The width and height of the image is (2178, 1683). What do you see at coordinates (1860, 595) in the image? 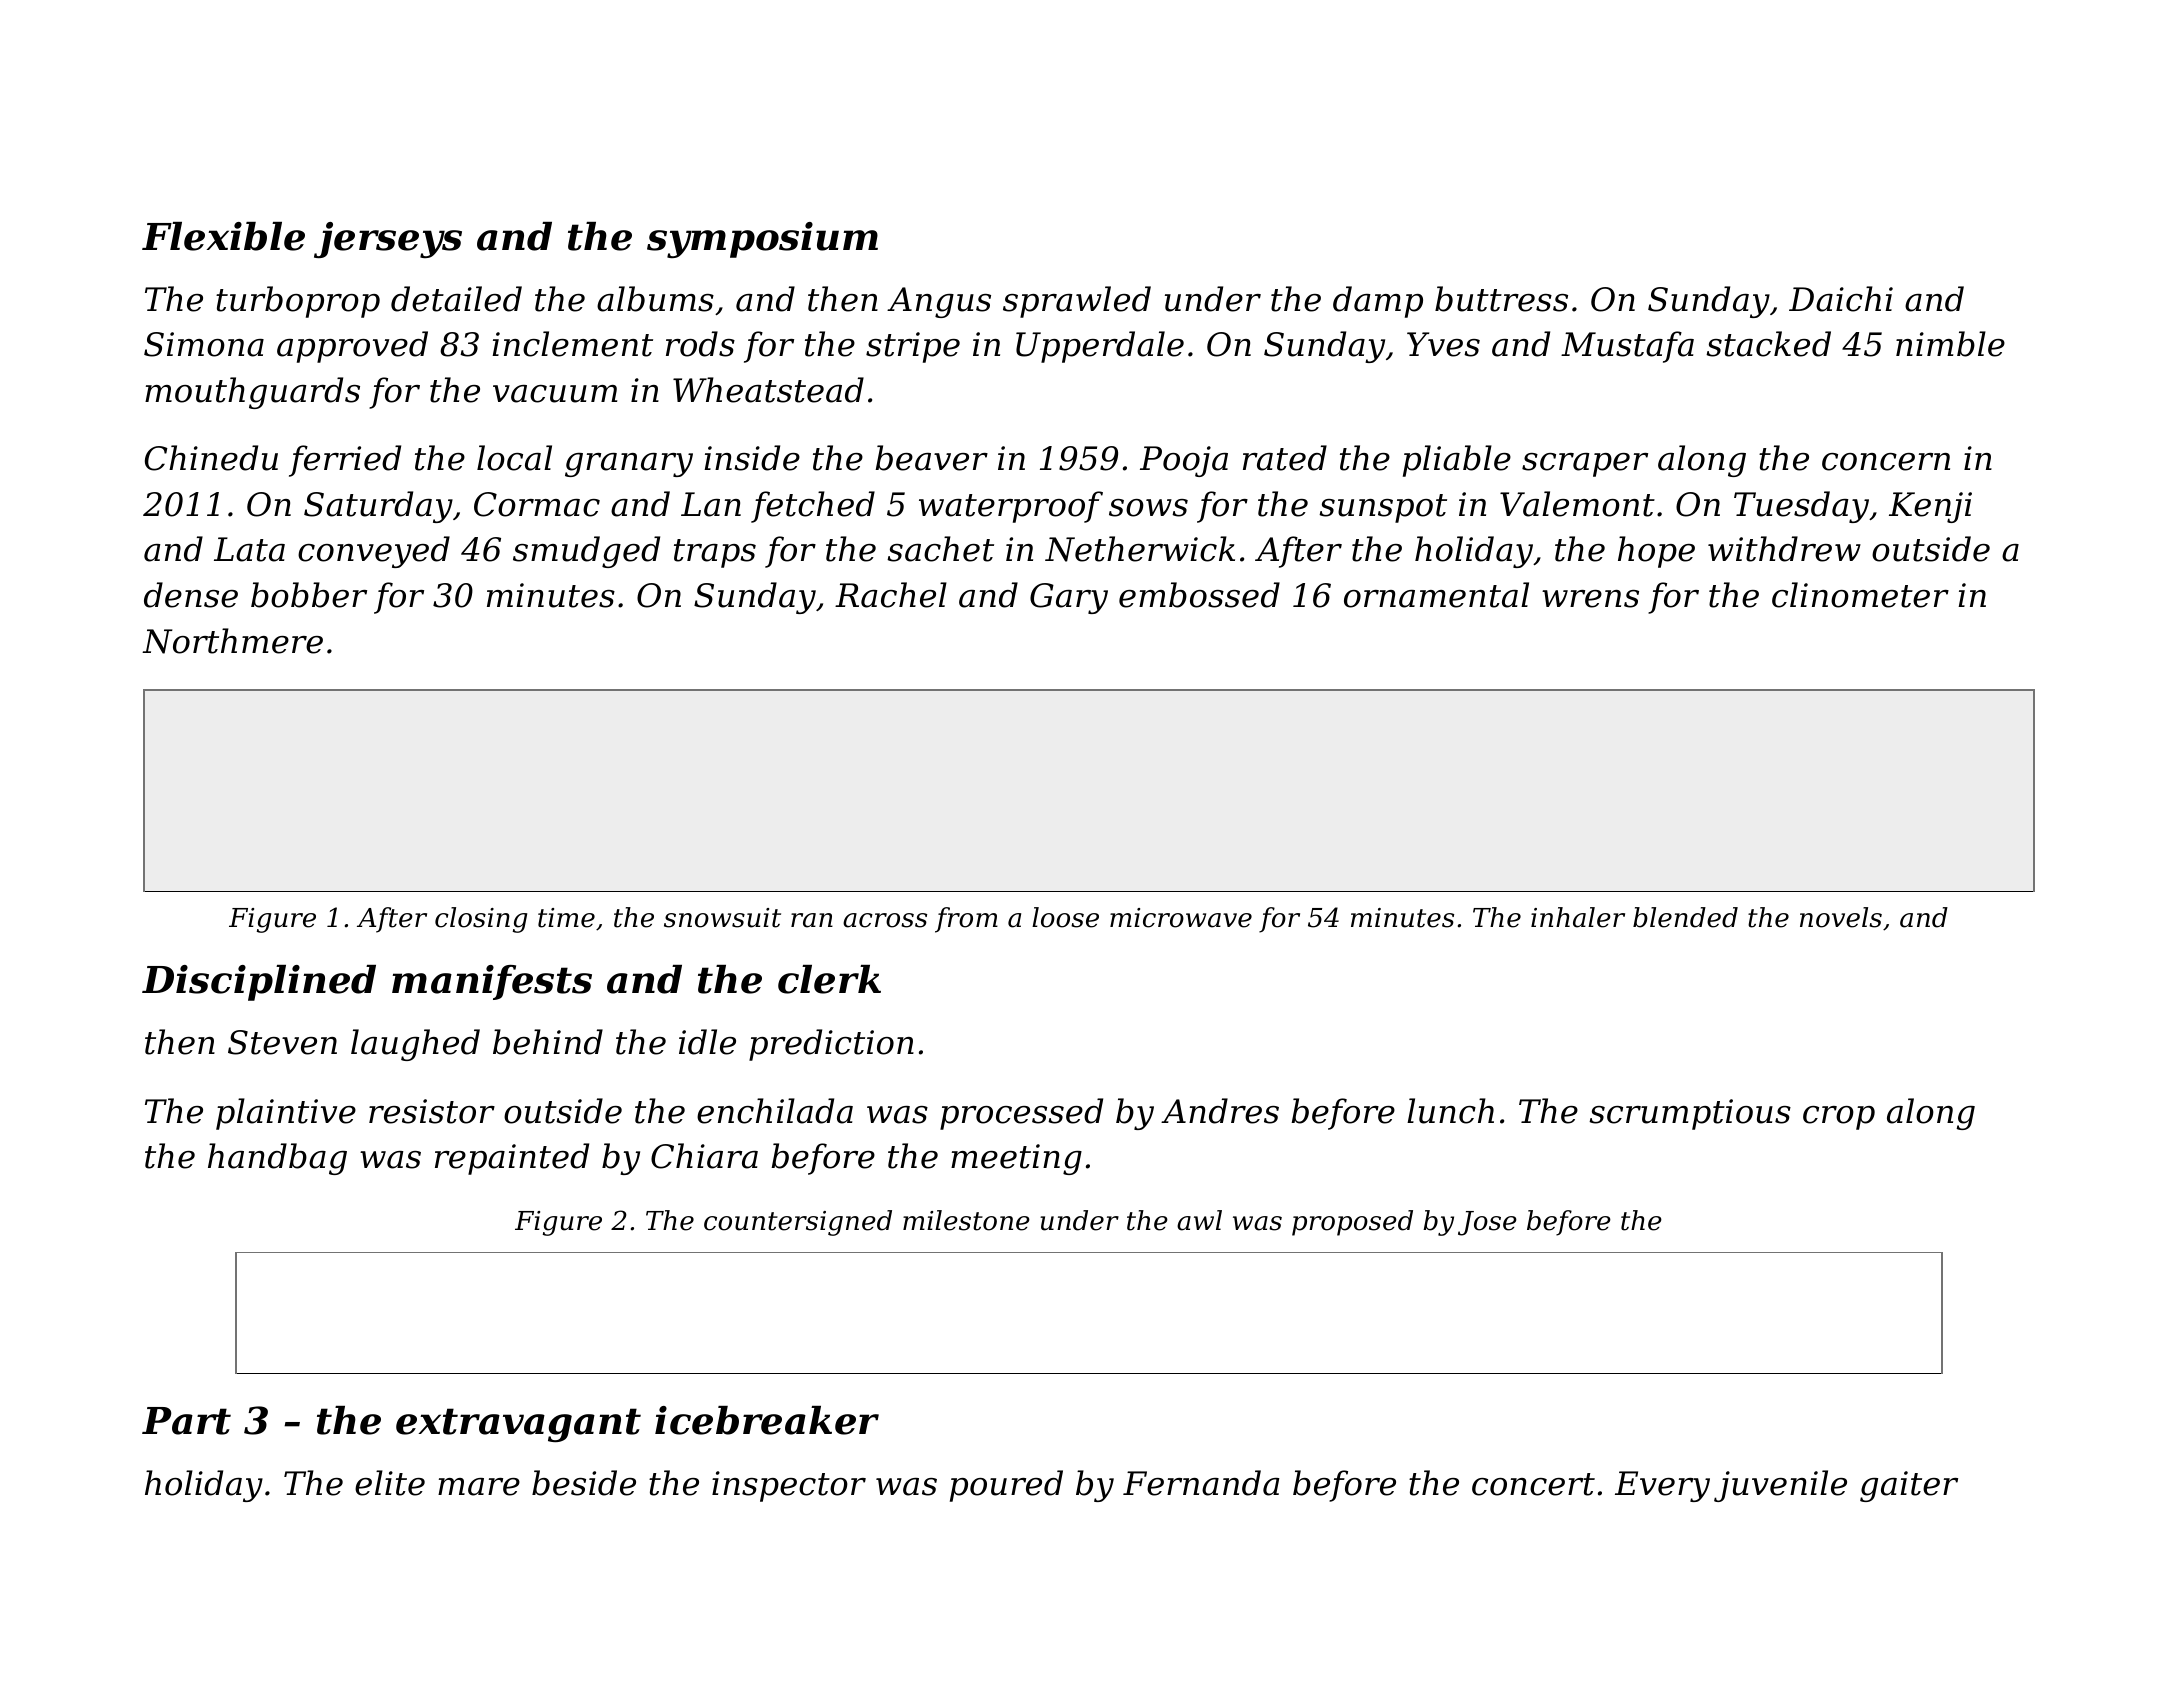
I see `clinometer` at bounding box center [1860, 595].
